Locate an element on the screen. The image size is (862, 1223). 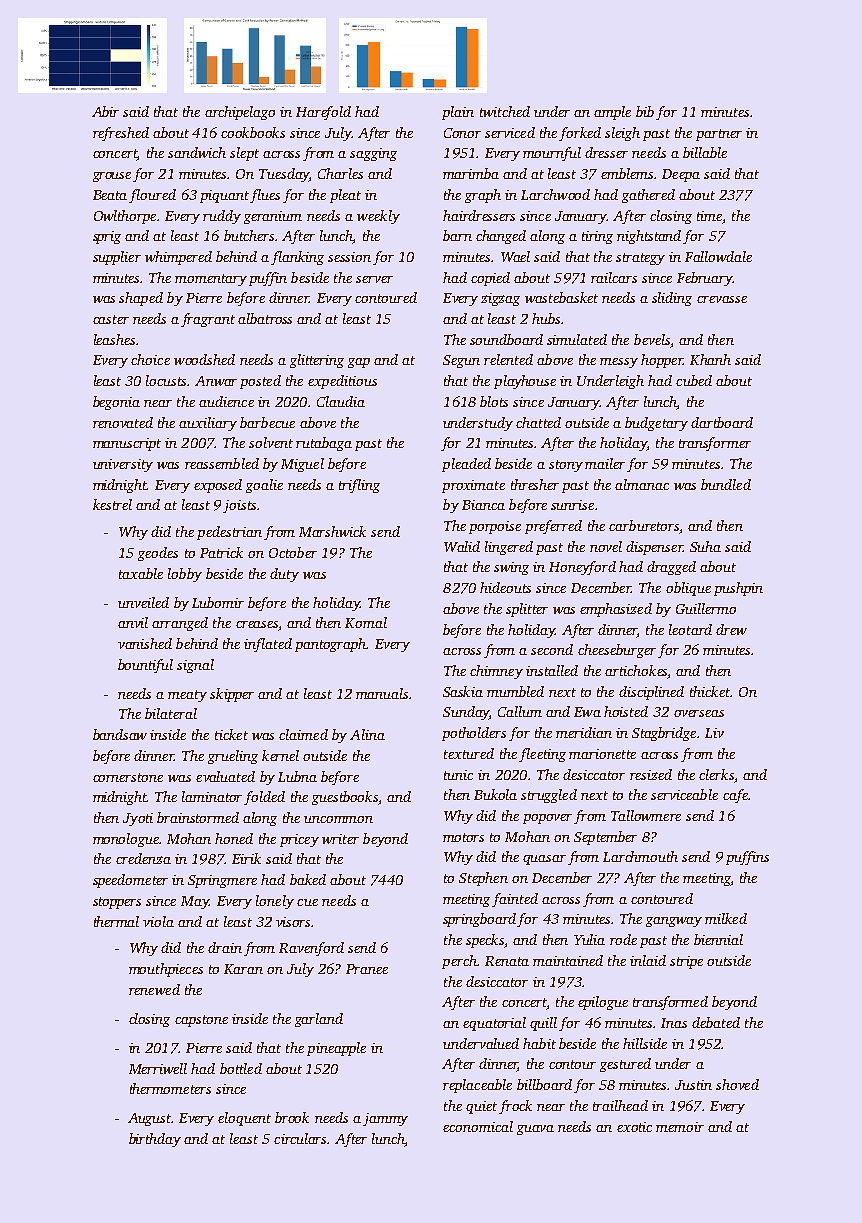
transformer is located at coordinates (715, 444).
